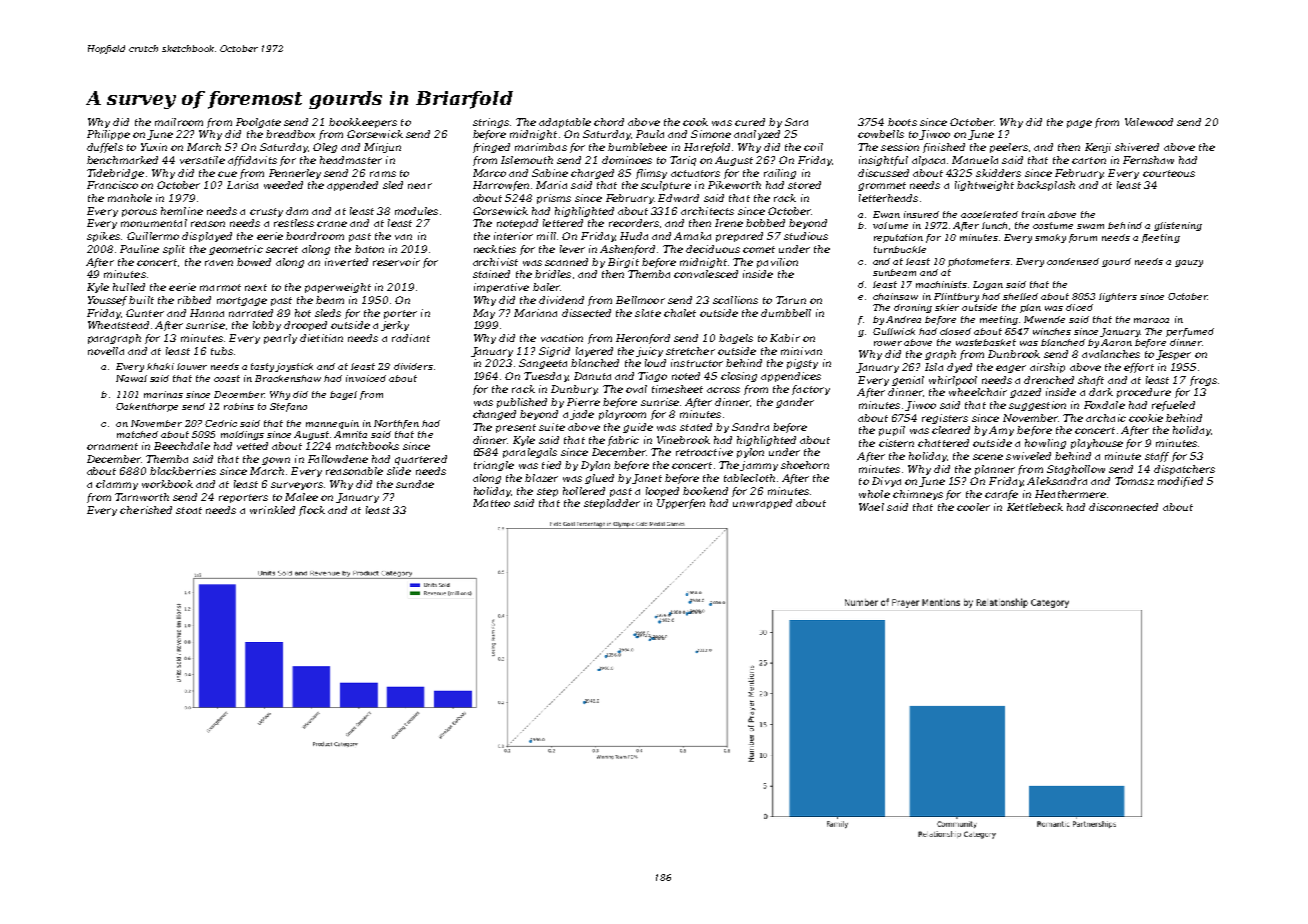  I want to click on monumental, so click(154, 223).
